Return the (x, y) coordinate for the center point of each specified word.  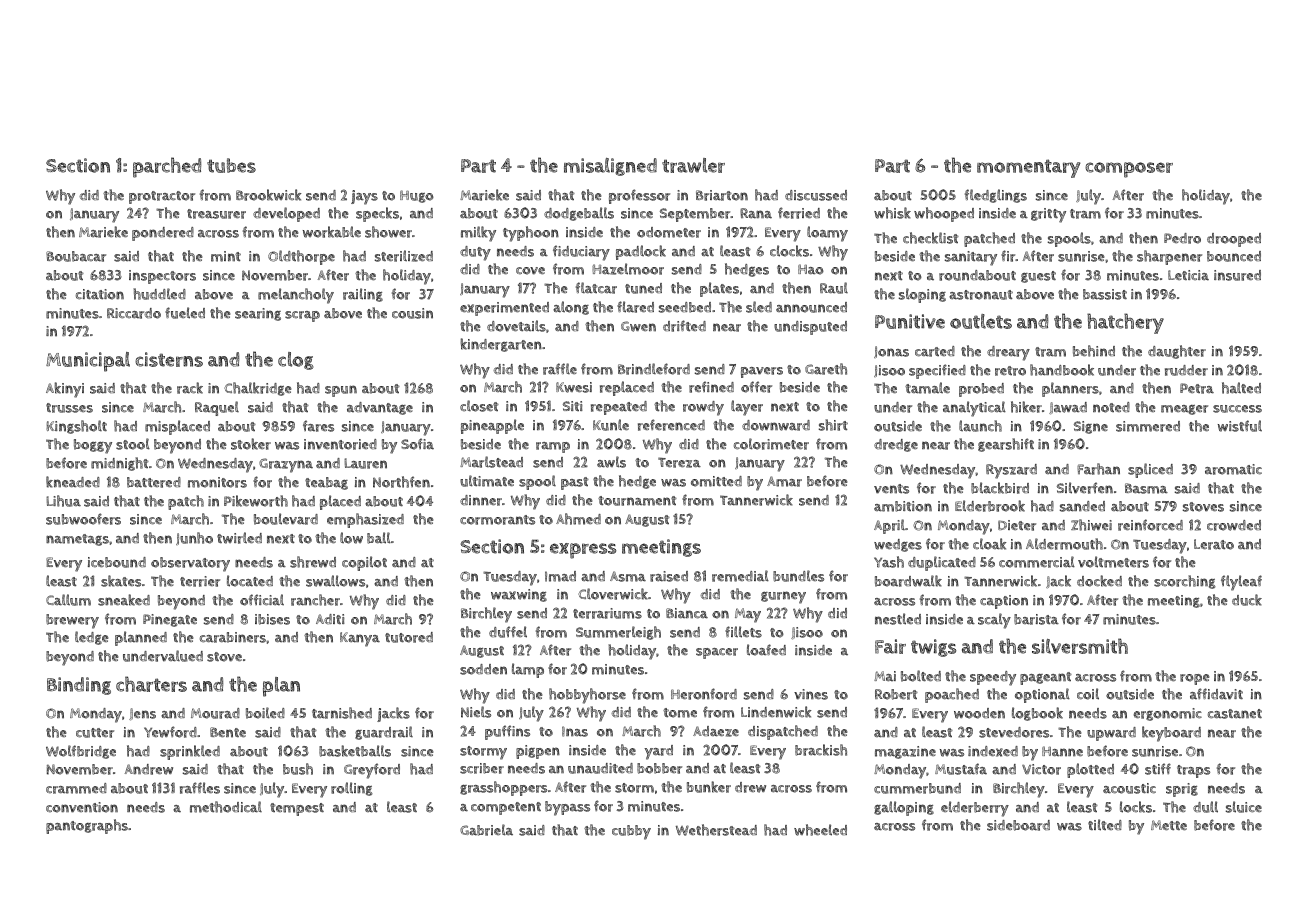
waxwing (519, 595)
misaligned (610, 167)
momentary (1029, 168)
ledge (91, 638)
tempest (297, 809)
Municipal (88, 362)
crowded (1234, 525)
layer (747, 408)
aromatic (1233, 469)
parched (167, 167)
